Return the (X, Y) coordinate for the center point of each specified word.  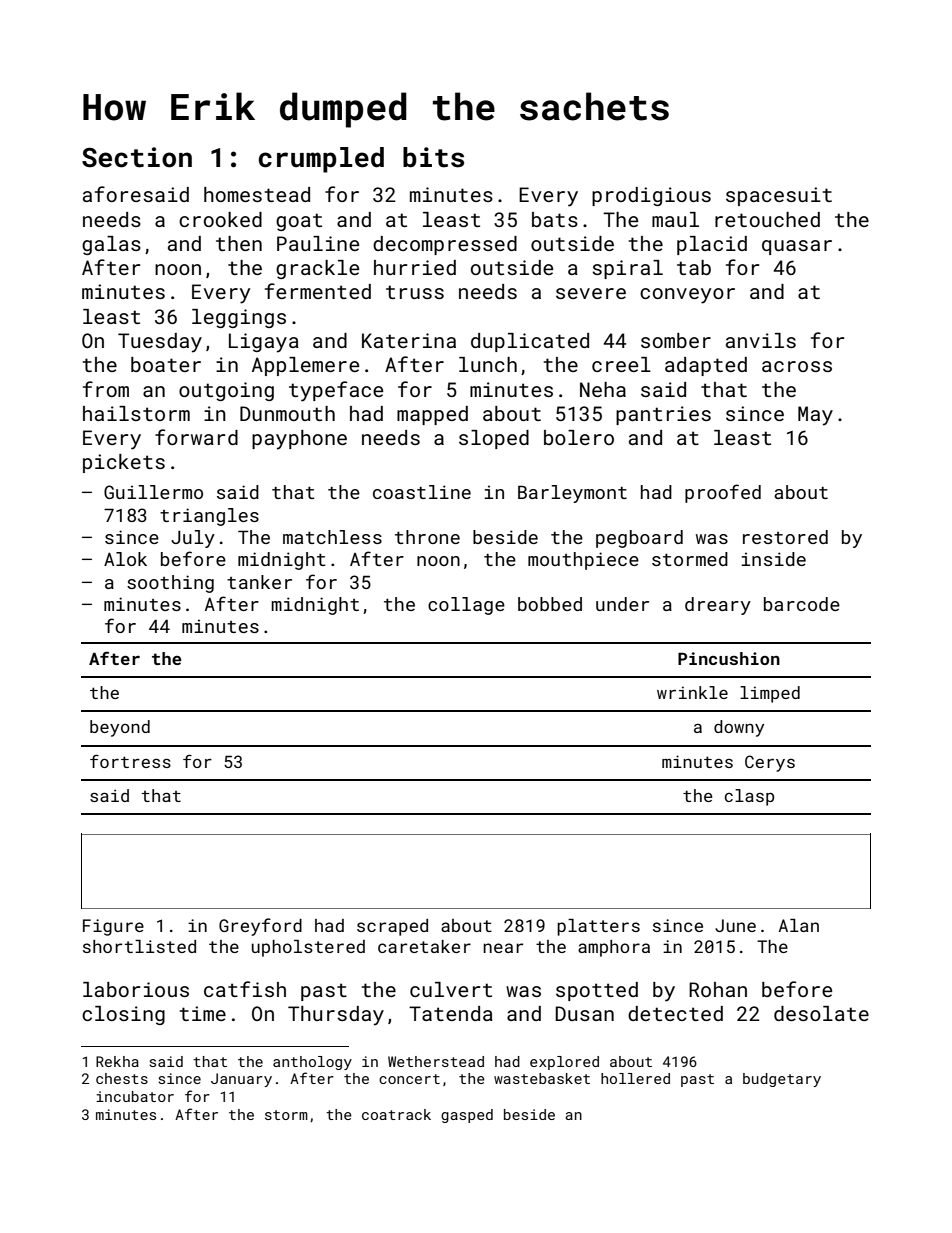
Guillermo (153, 492)
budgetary (782, 1080)
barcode (802, 604)
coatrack (396, 1114)
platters (598, 927)
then (239, 243)
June (735, 925)
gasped (467, 1116)
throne (427, 537)
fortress (130, 761)
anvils (761, 340)
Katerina (409, 340)
